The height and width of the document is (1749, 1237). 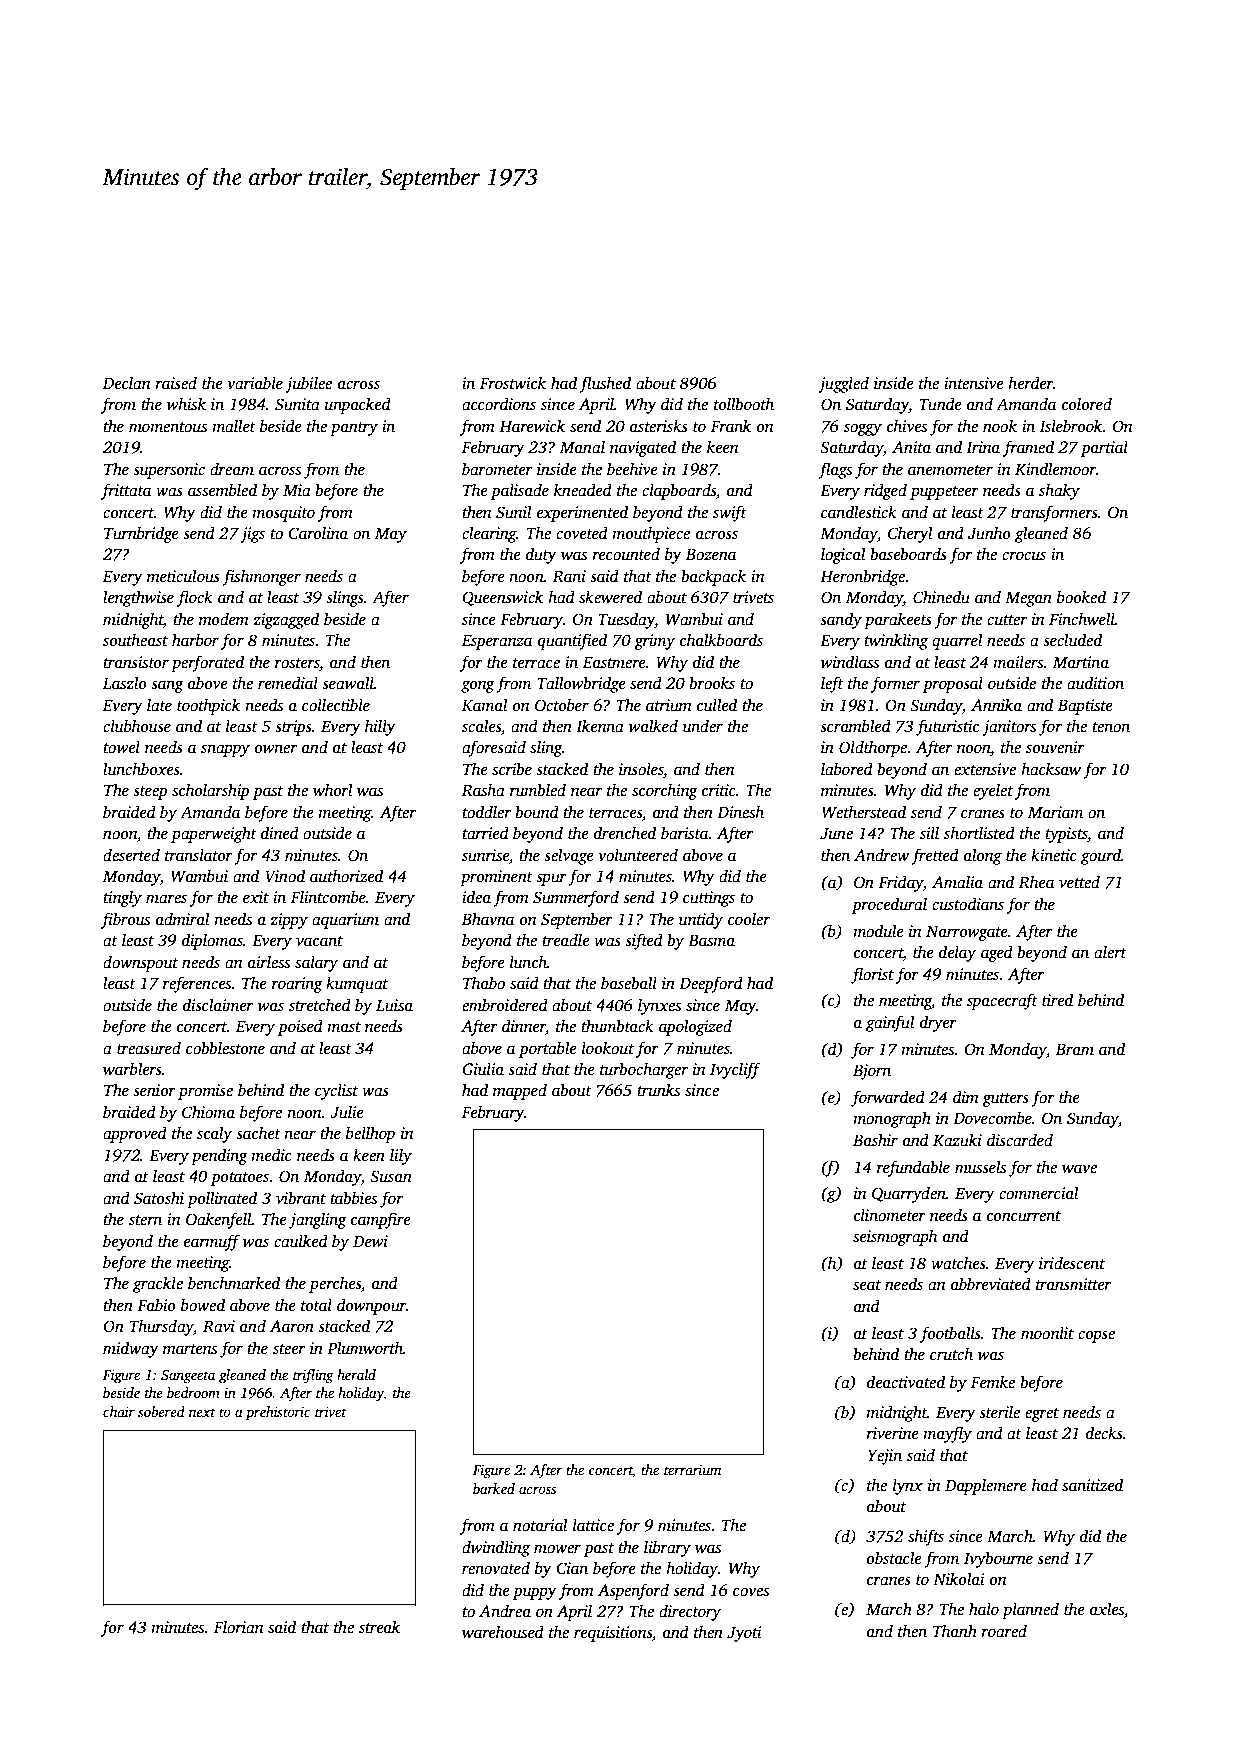 What do you see at coordinates (613, 1634) in the document?
I see `requisitions` at bounding box center [613, 1634].
